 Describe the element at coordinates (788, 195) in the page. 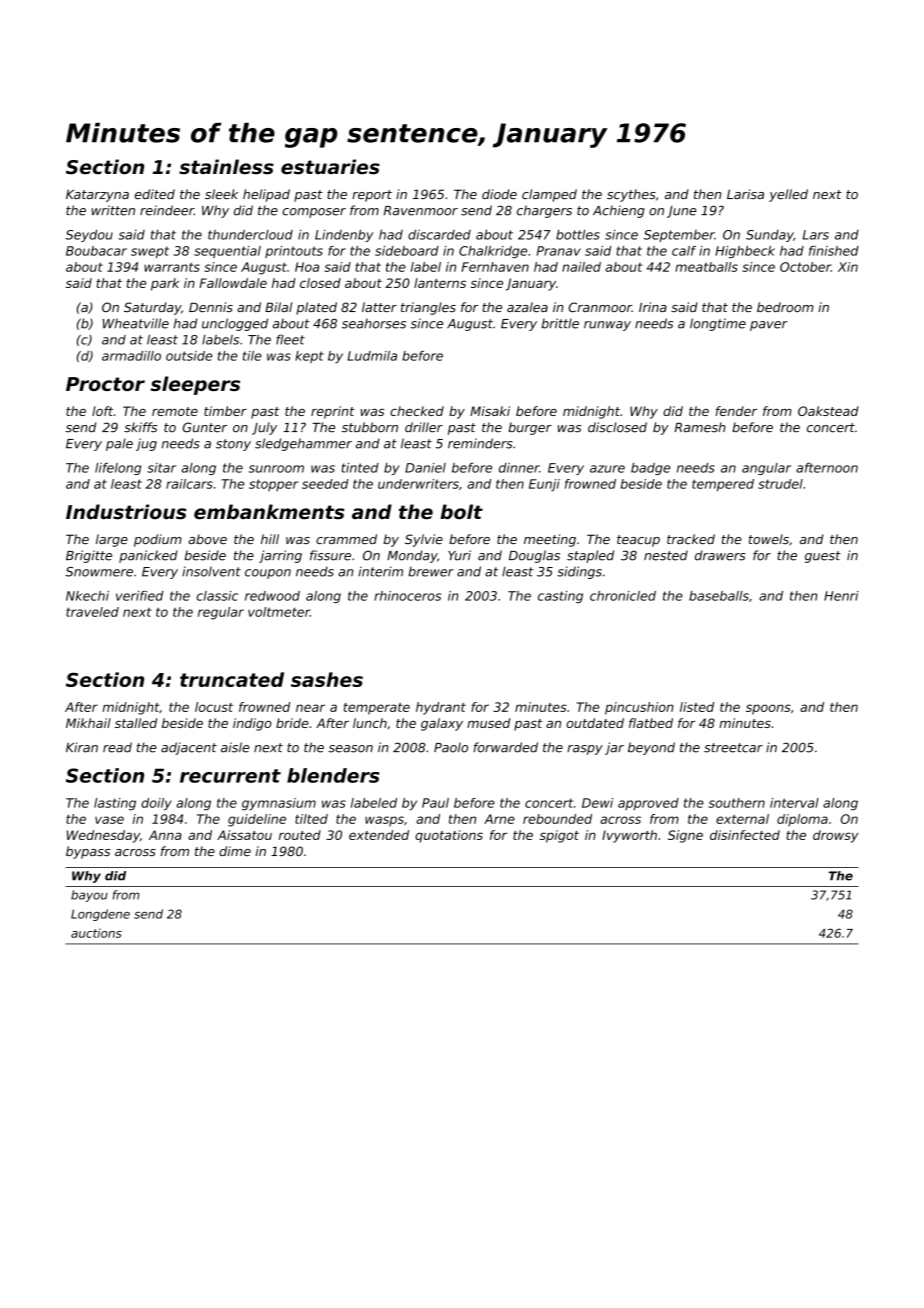

I see `yelled` at that location.
